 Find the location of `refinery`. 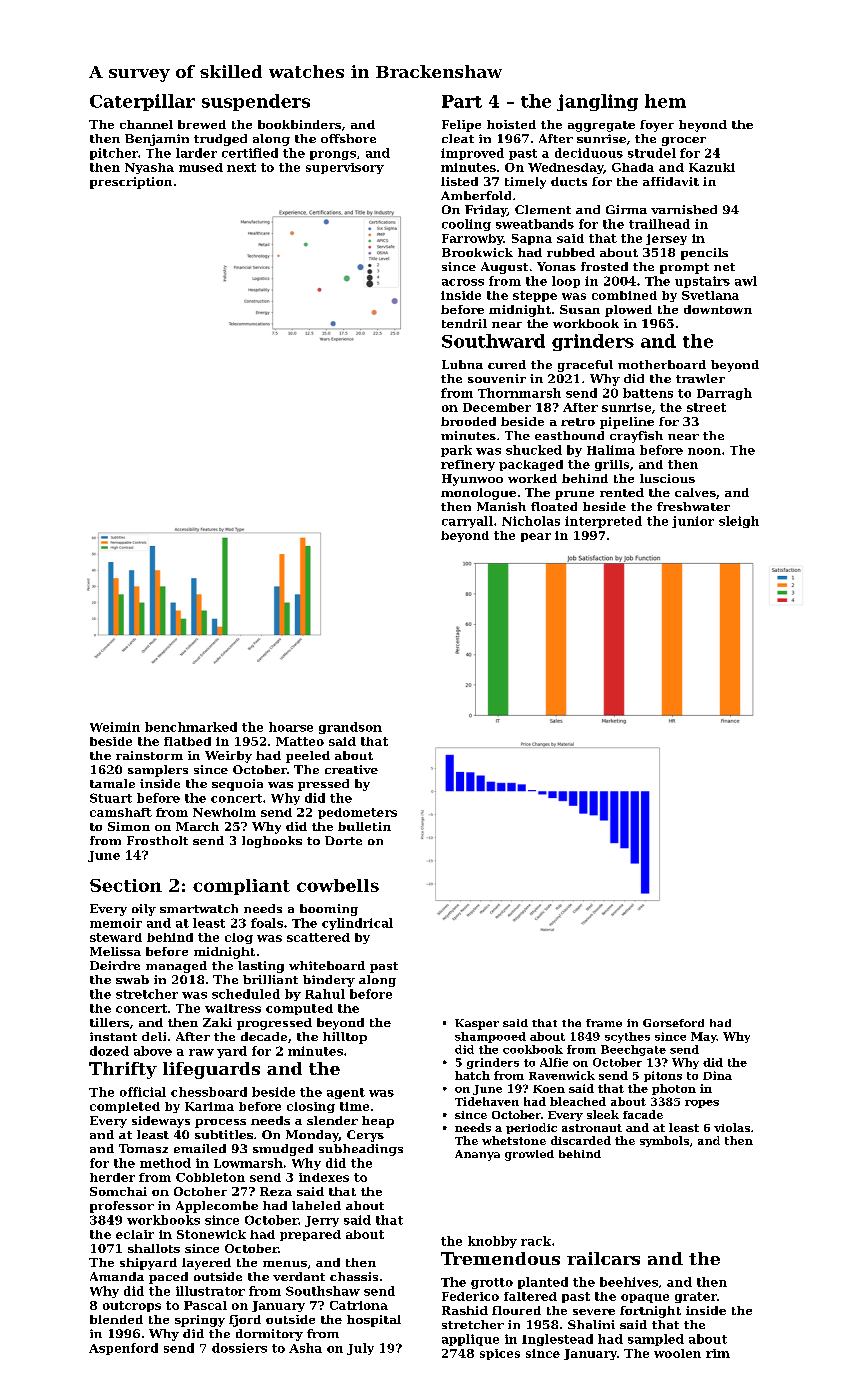

refinery is located at coordinates (468, 465).
